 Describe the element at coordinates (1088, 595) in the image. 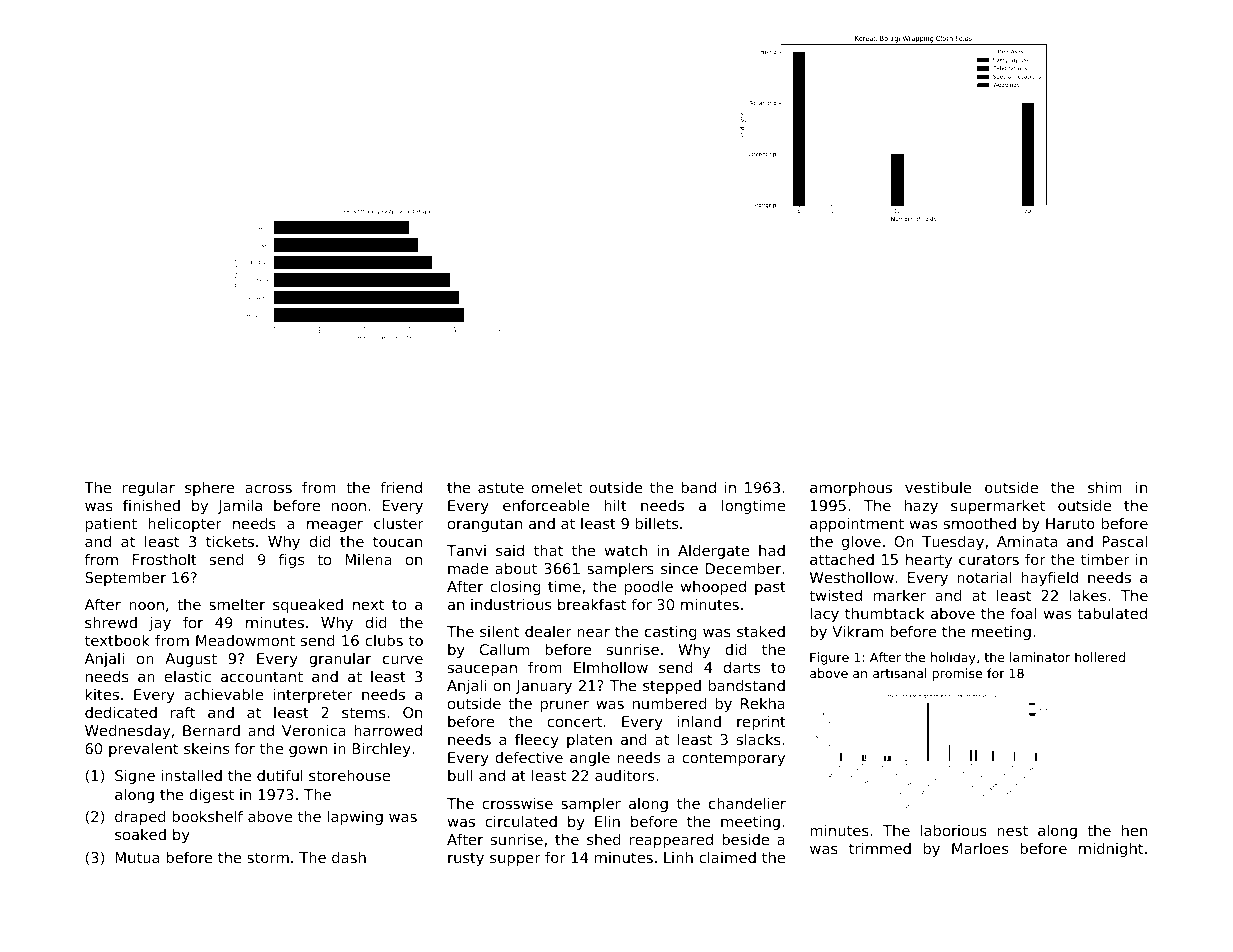

I see `lakes` at that location.
